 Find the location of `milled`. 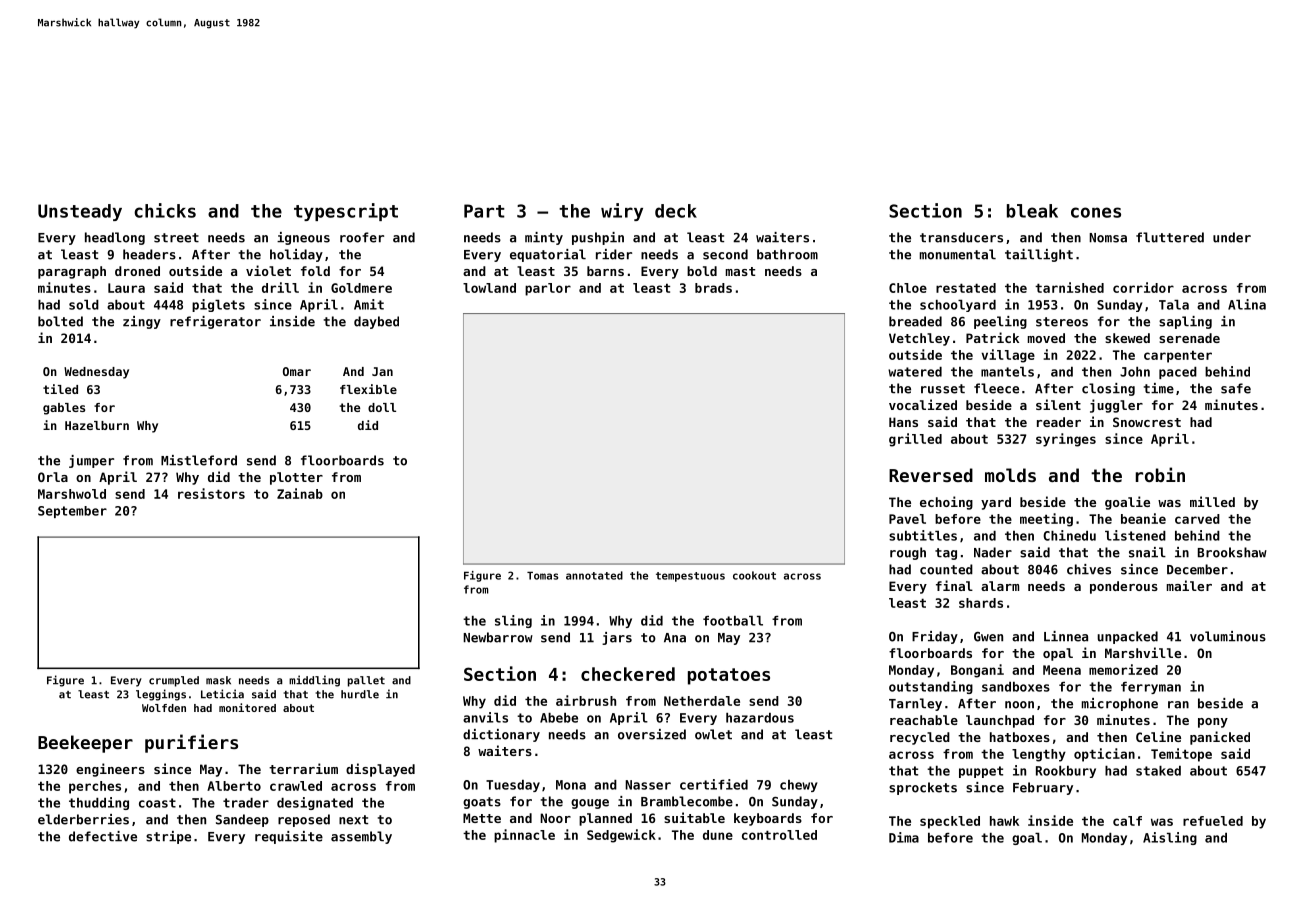

milled is located at coordinates (1212, 501).
